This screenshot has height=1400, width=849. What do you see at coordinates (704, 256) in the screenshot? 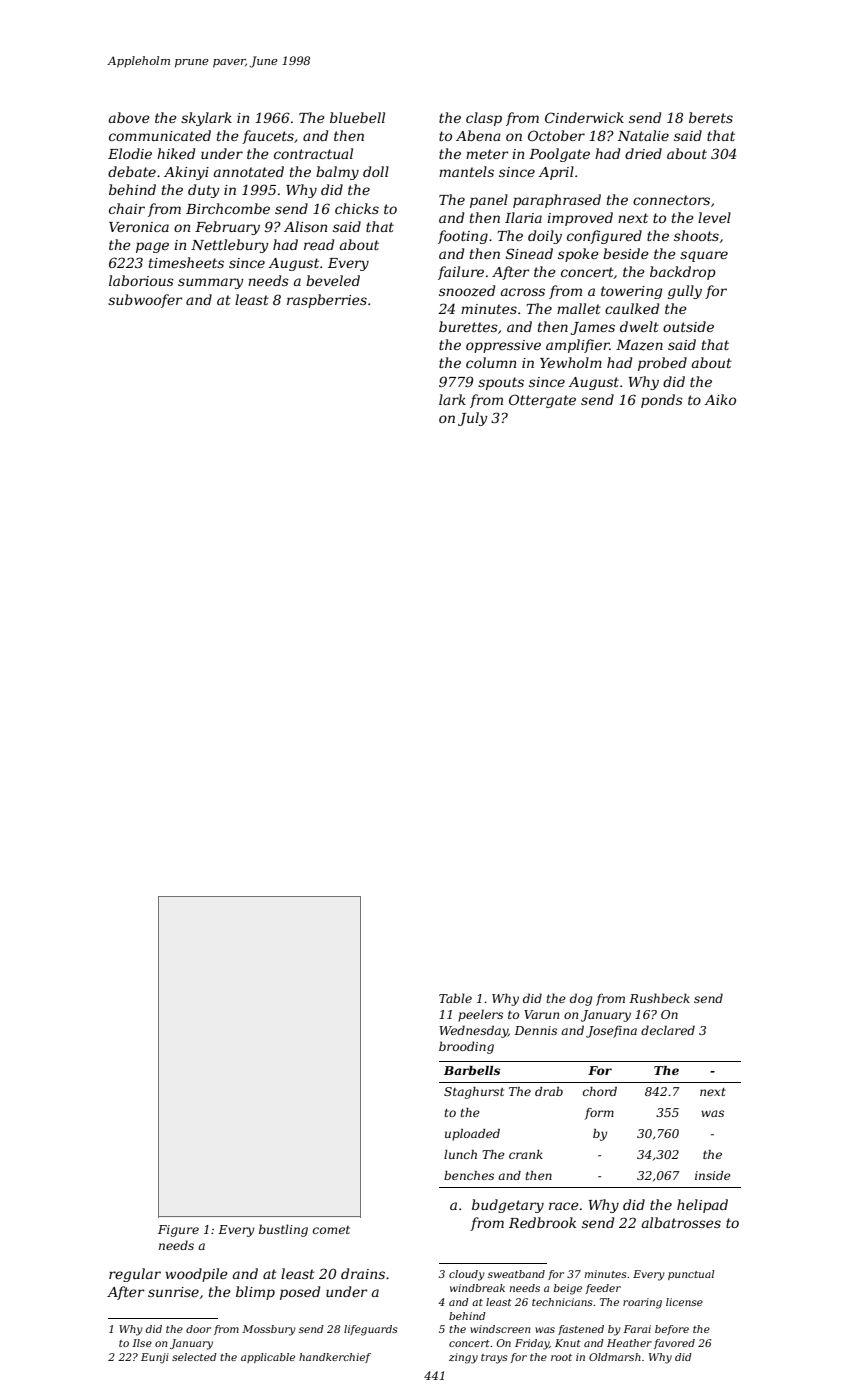
I see `square` at bounding box center [704, 256].
